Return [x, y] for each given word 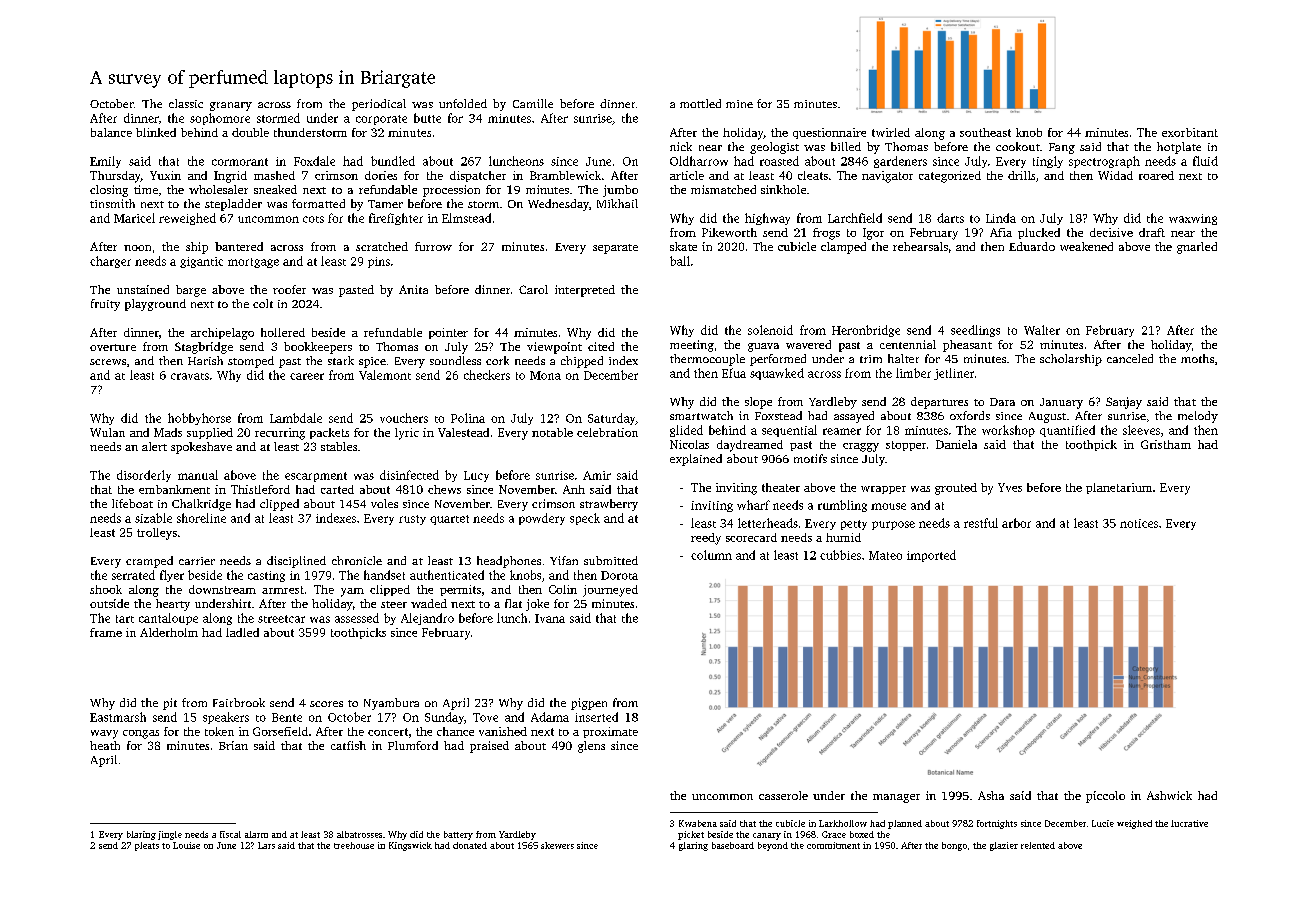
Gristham [1166, 444]
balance [111, 132]
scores [326, 704]
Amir [597, 475]
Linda [1001, 218]
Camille [533, 103]
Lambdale [296, 418]
